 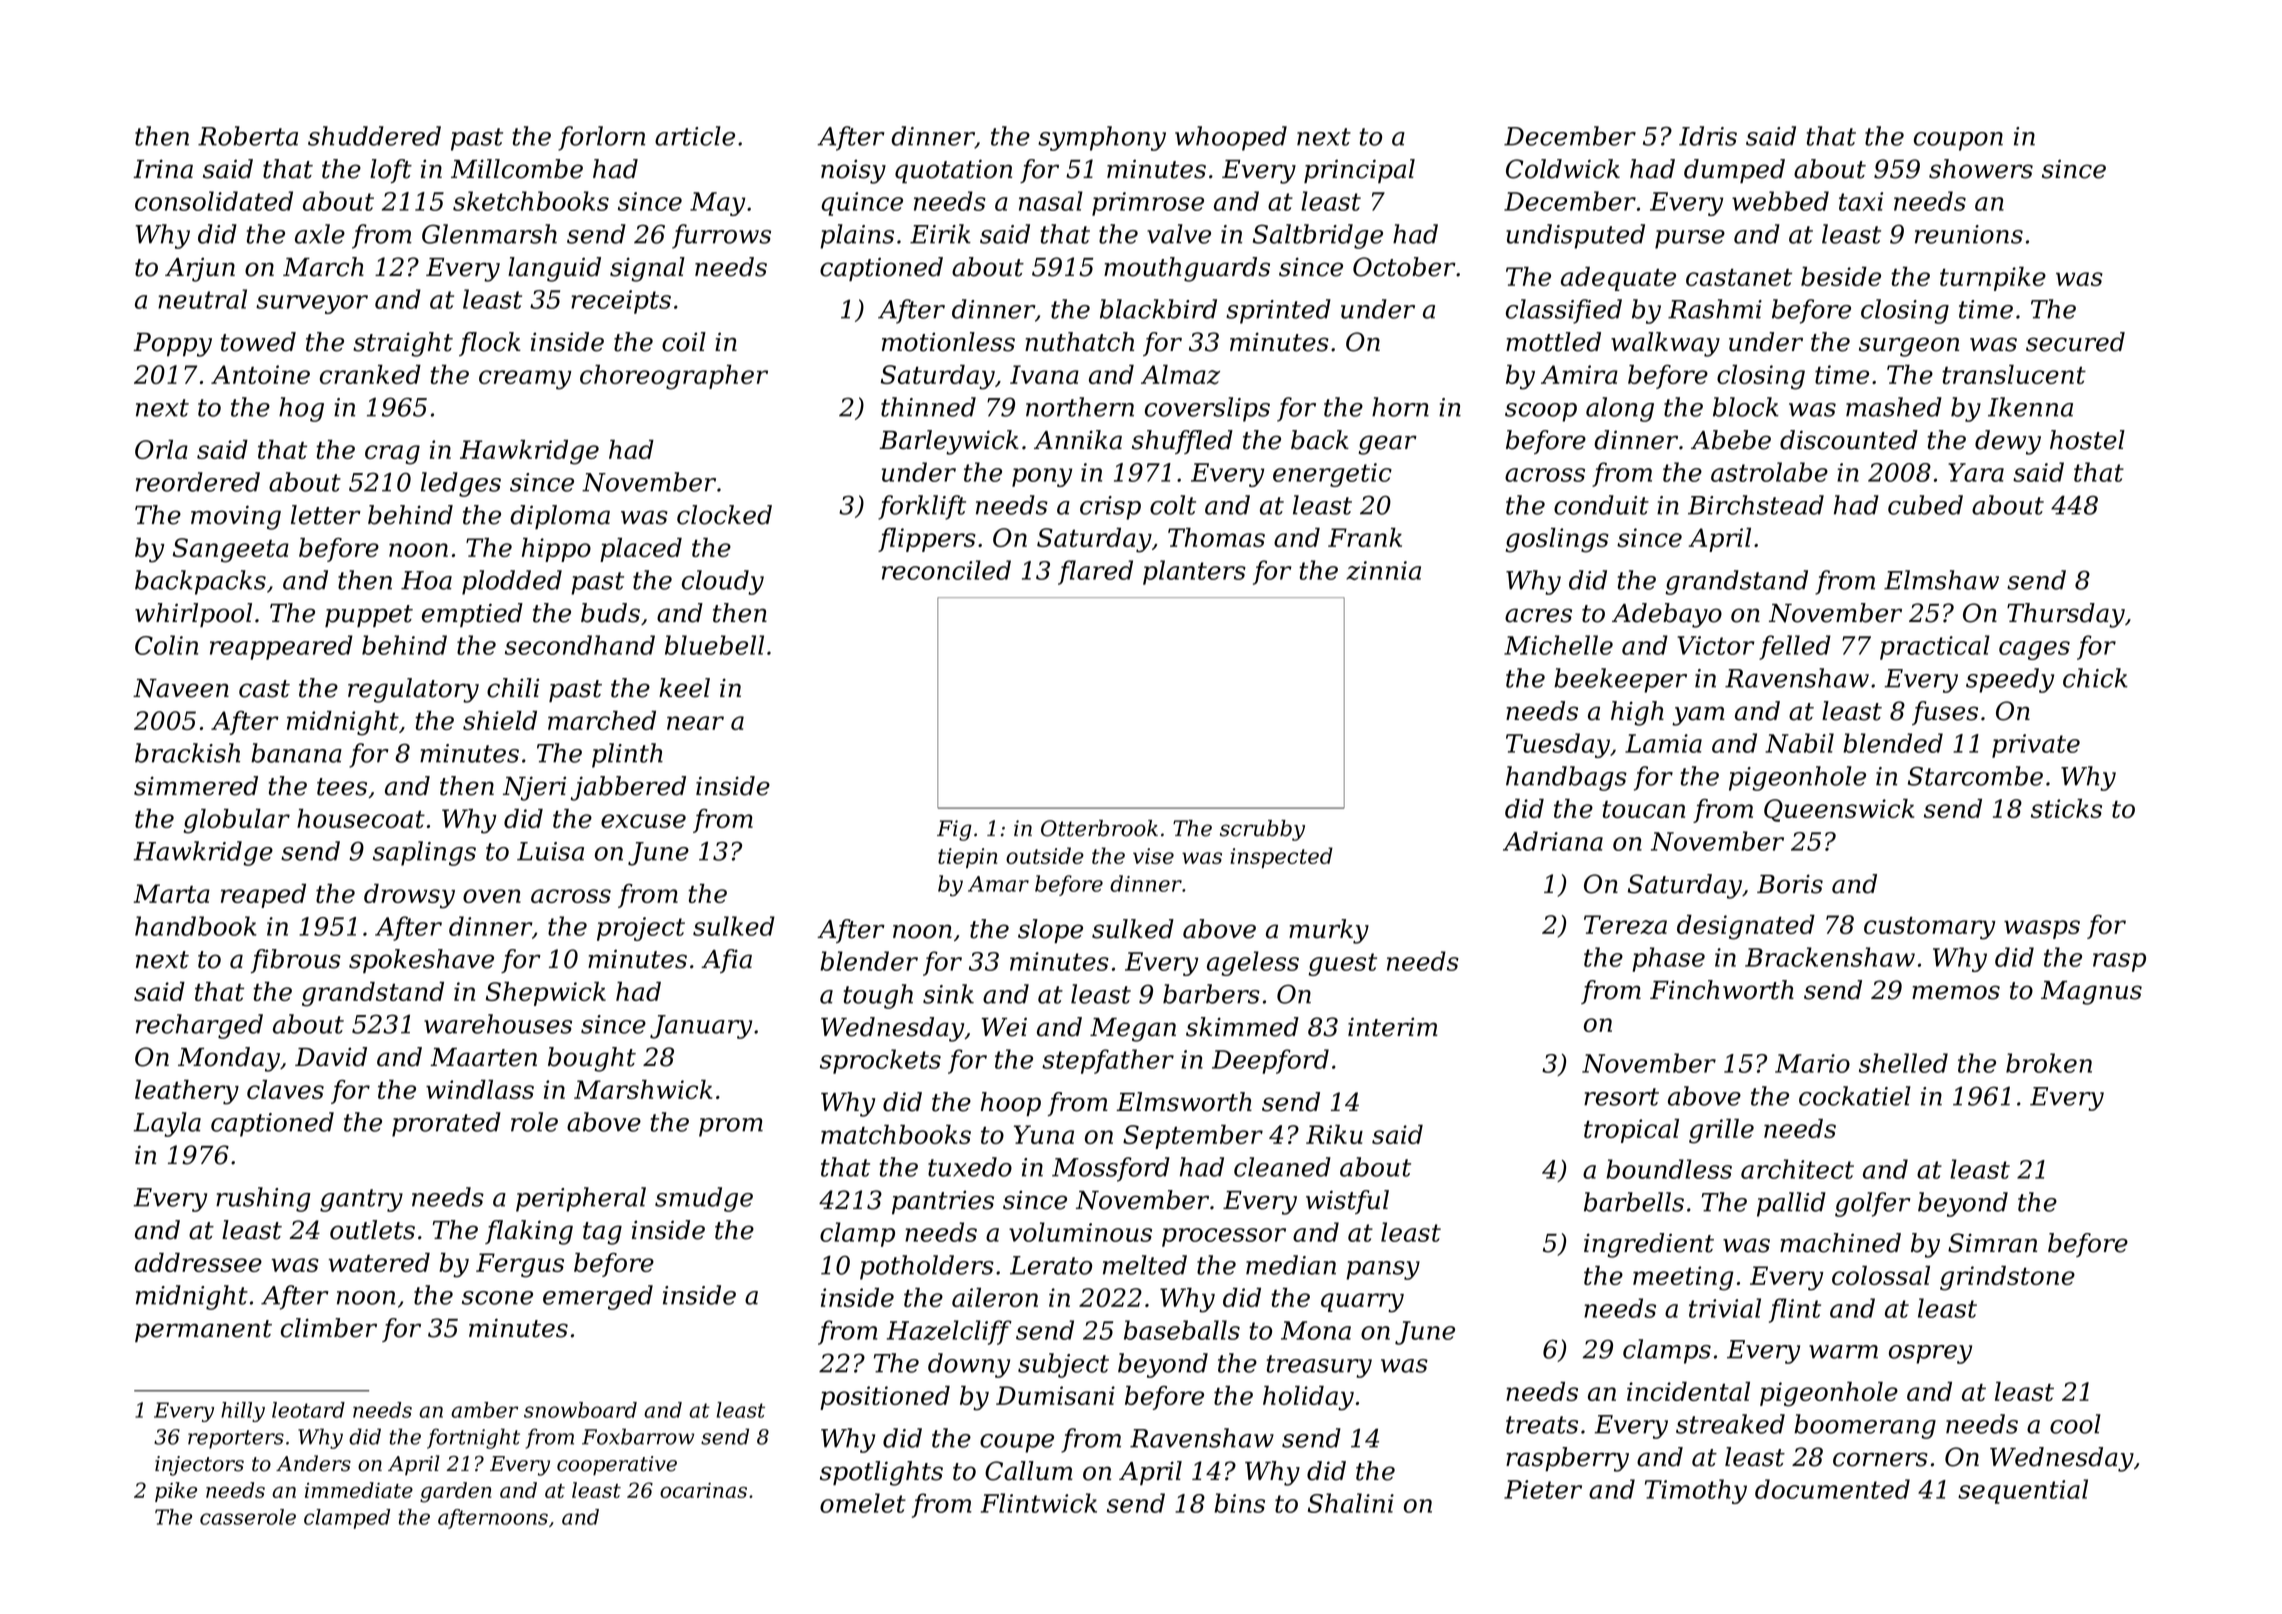 I want to click on Roberta, so click(x=248, y=136).
